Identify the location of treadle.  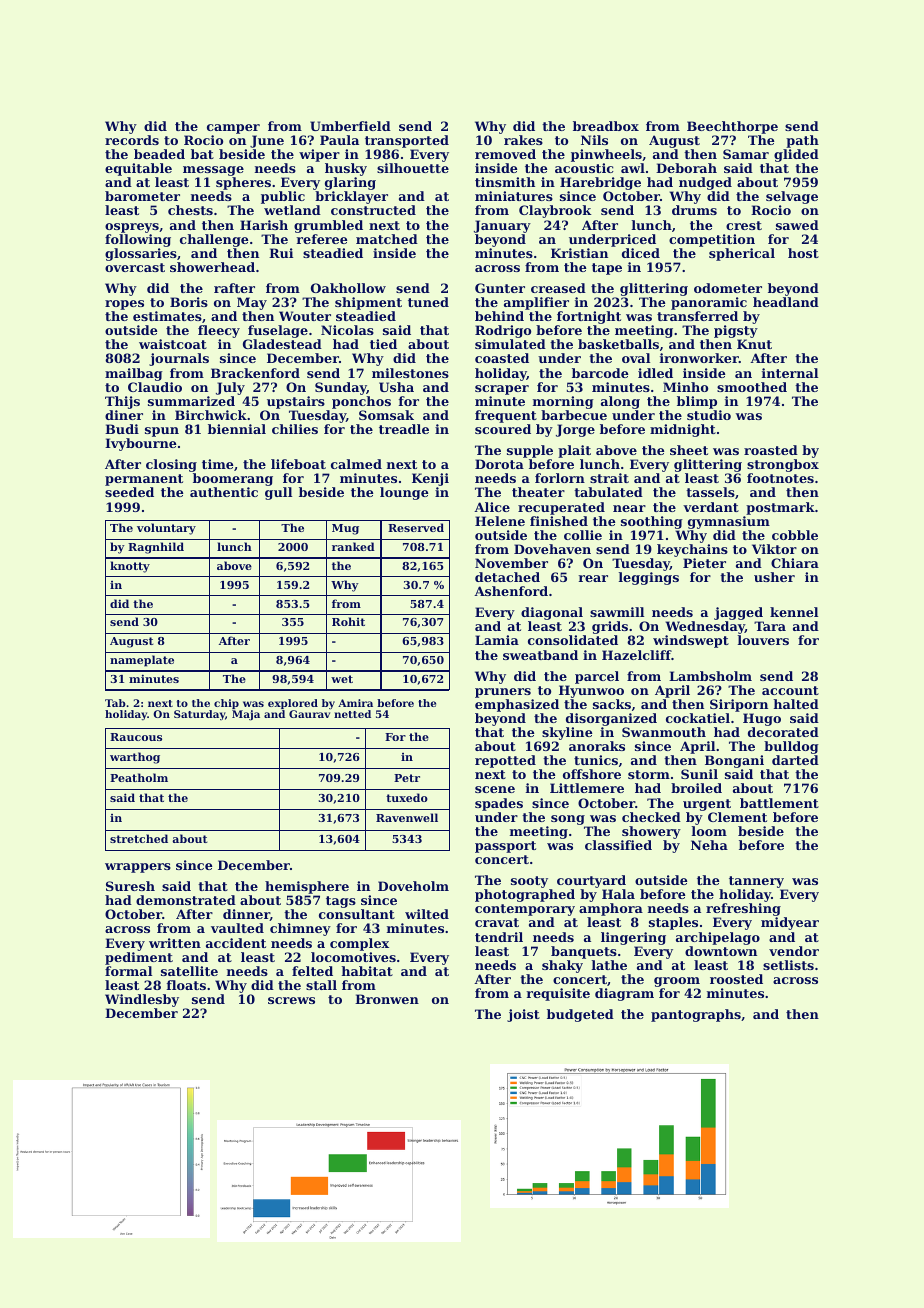
(404, 429).
